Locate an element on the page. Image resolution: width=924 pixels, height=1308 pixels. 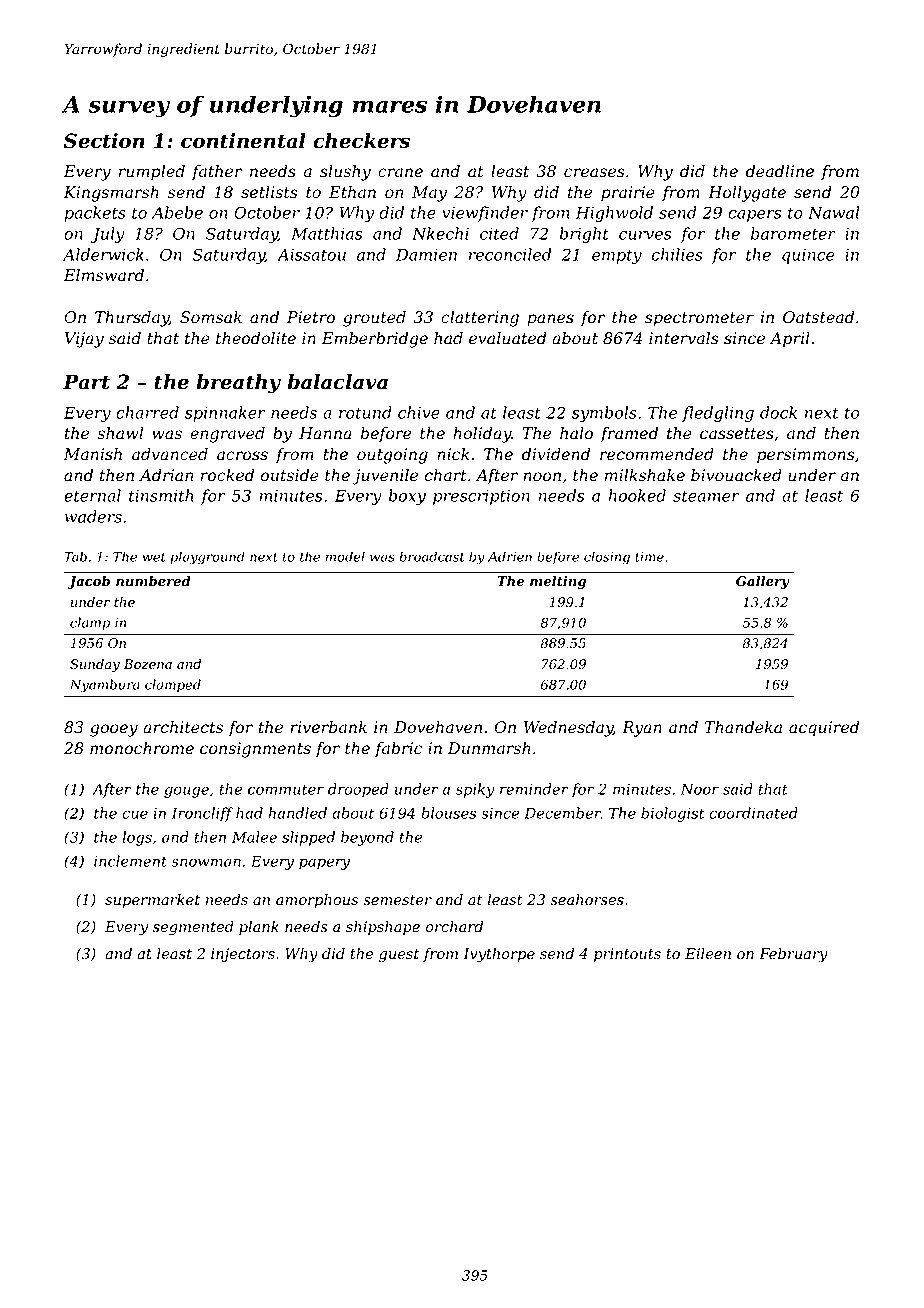
checkers is located at coordinates (361, 141).
